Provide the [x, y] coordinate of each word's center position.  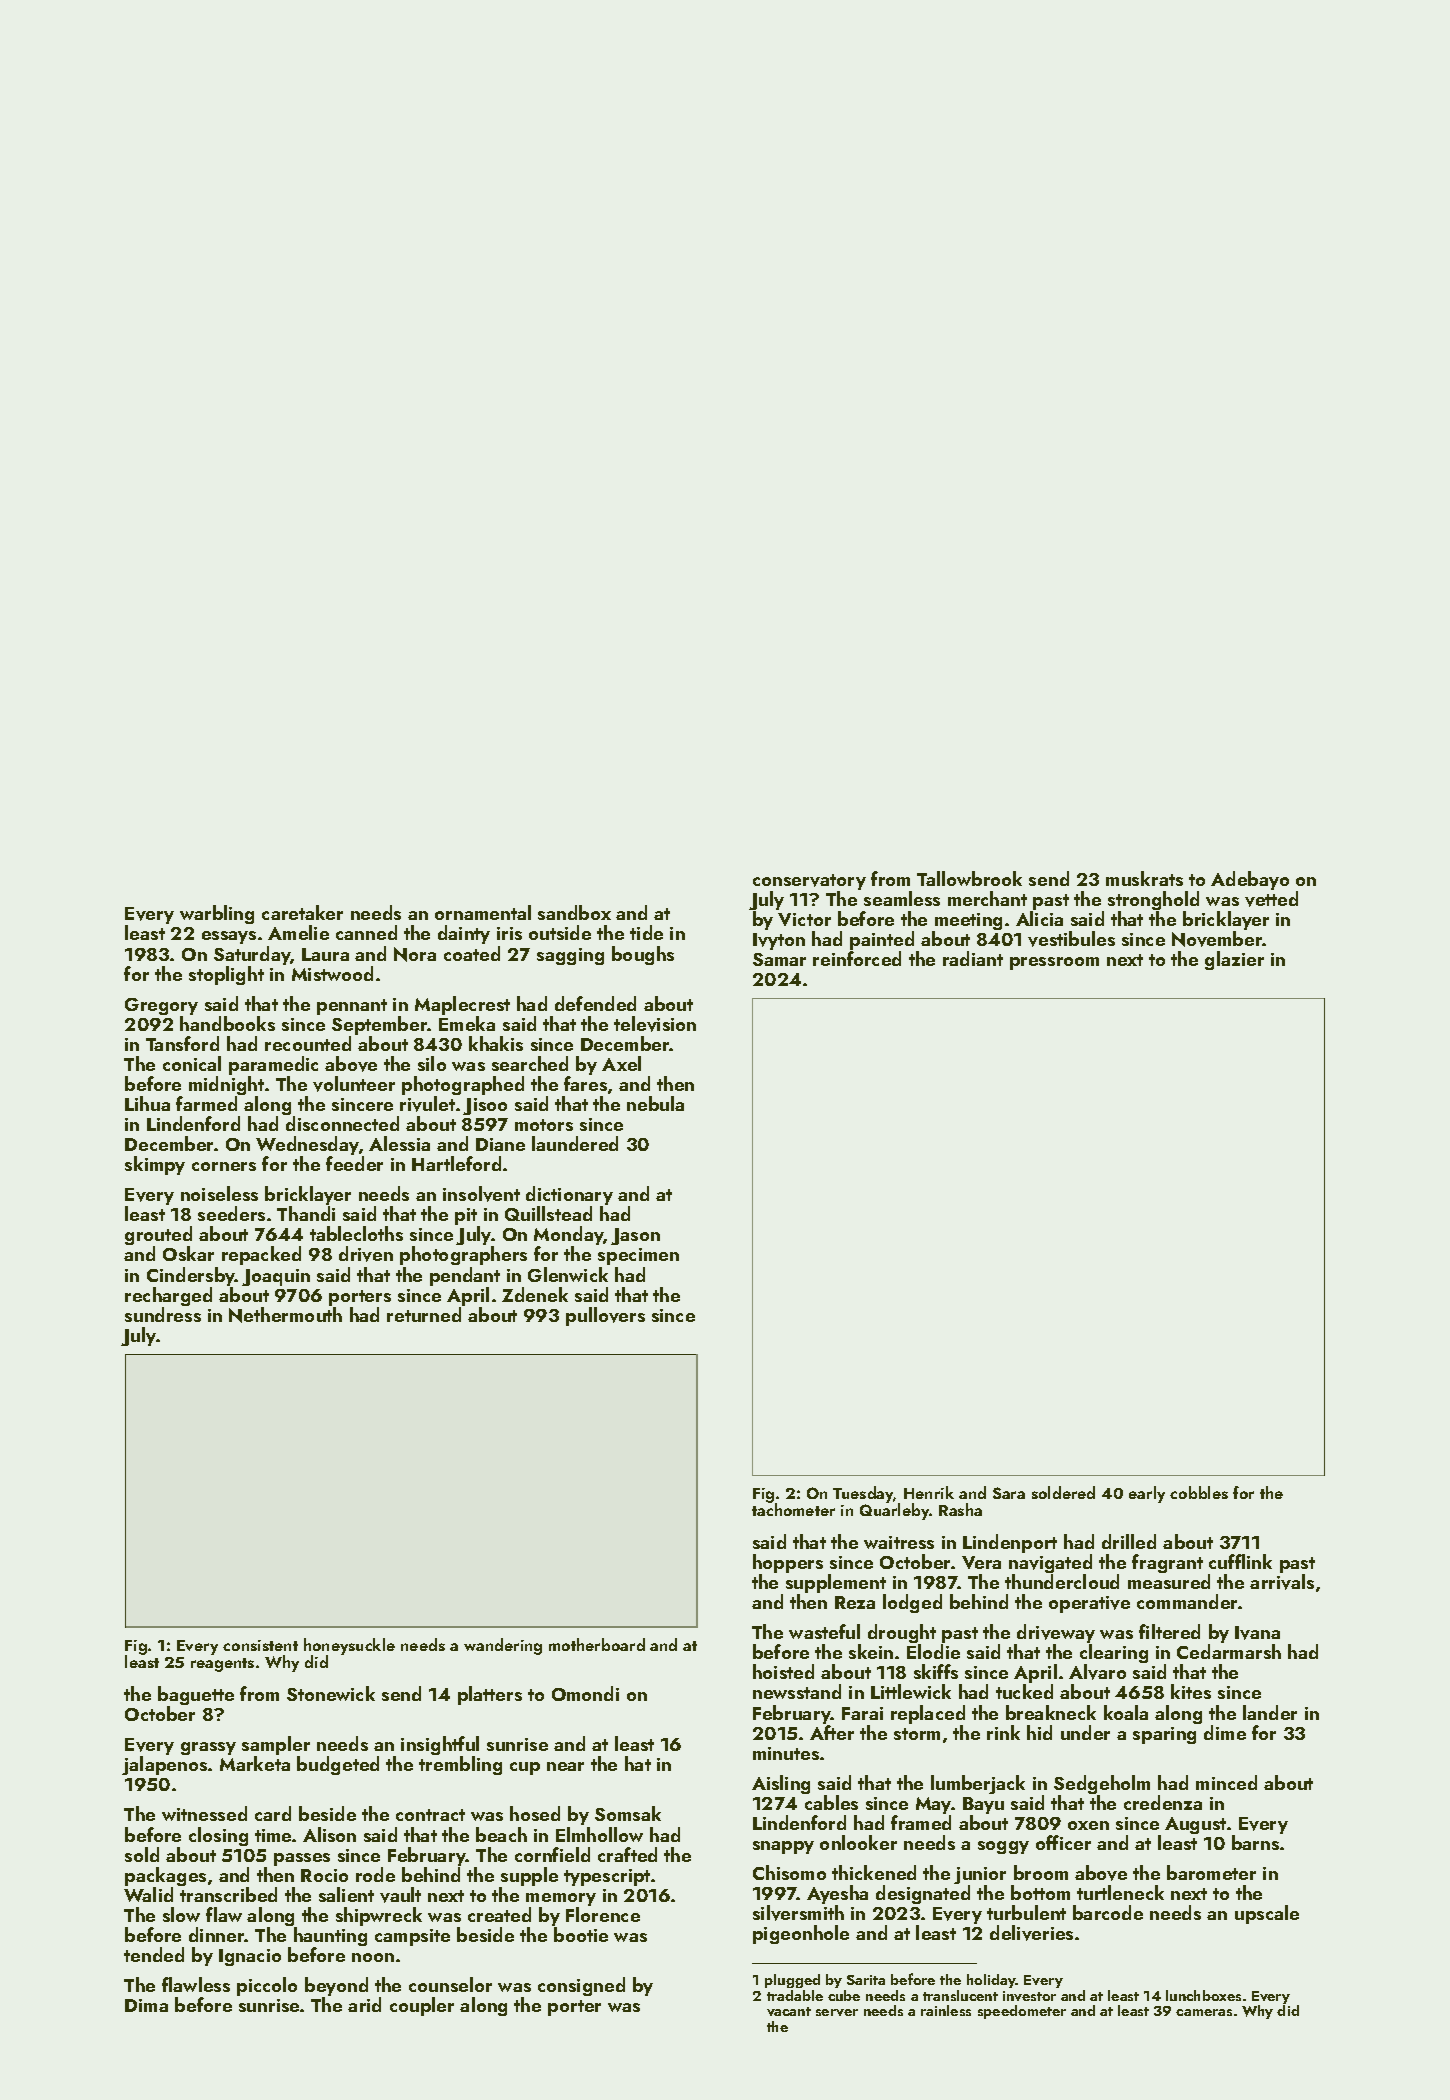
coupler [422, 2006]
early [1147, 1494]
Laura [325, 954]
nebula [655, 1103]
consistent [260, 1645]
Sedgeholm [1102, 1784]
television [655, 1024]
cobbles [1199, 1492]
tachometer [793, 1510]
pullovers [605, 1316]
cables [831, 1802]
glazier [1234, 960]
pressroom [1054, 963]
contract [430, 1815]
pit [467, 1217]
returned [424, 1314]
